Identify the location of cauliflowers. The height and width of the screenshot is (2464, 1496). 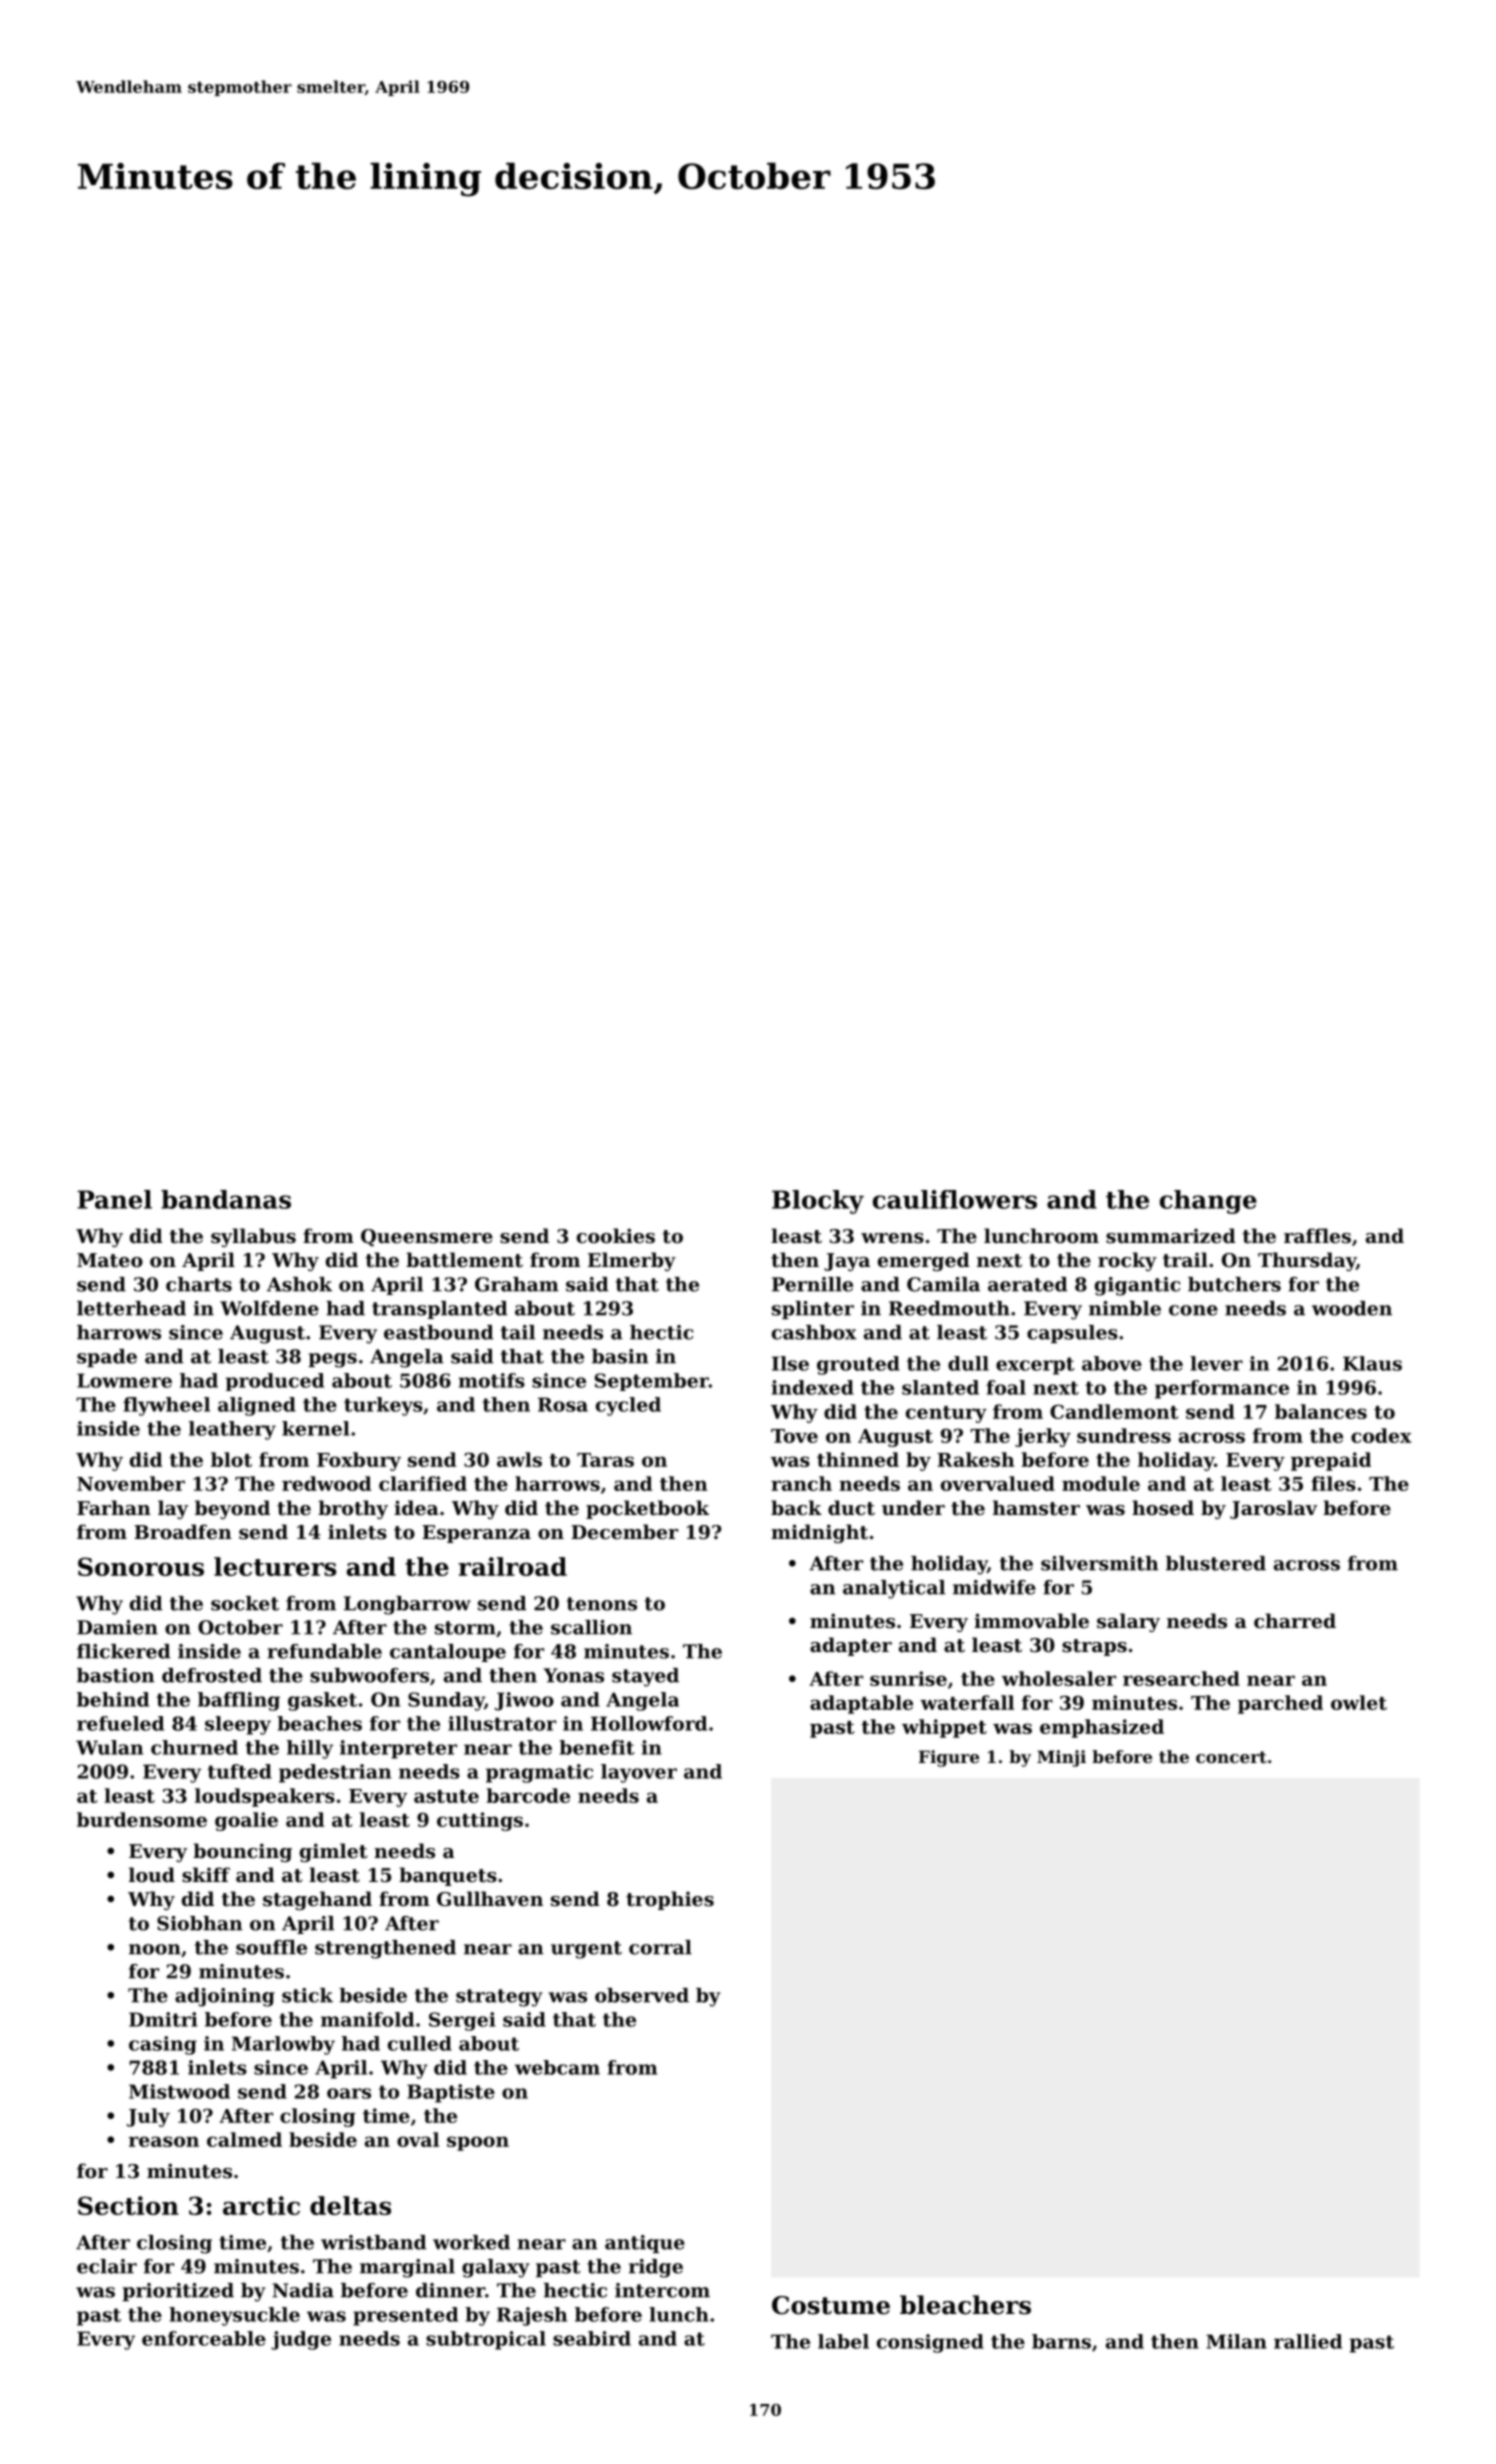
(955, 1199).
